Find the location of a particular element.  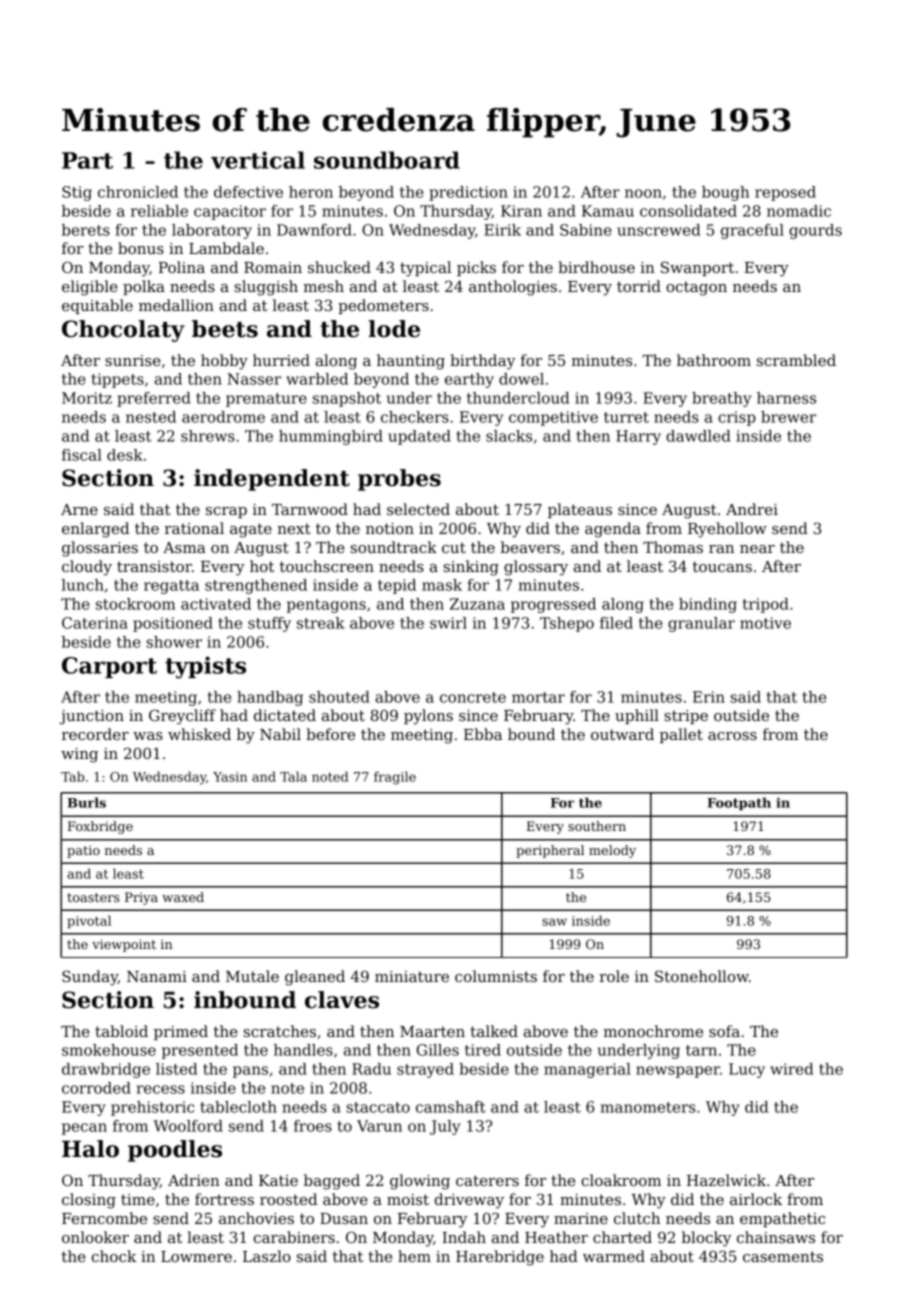

pecan is located at coordinates (84, 1129).
